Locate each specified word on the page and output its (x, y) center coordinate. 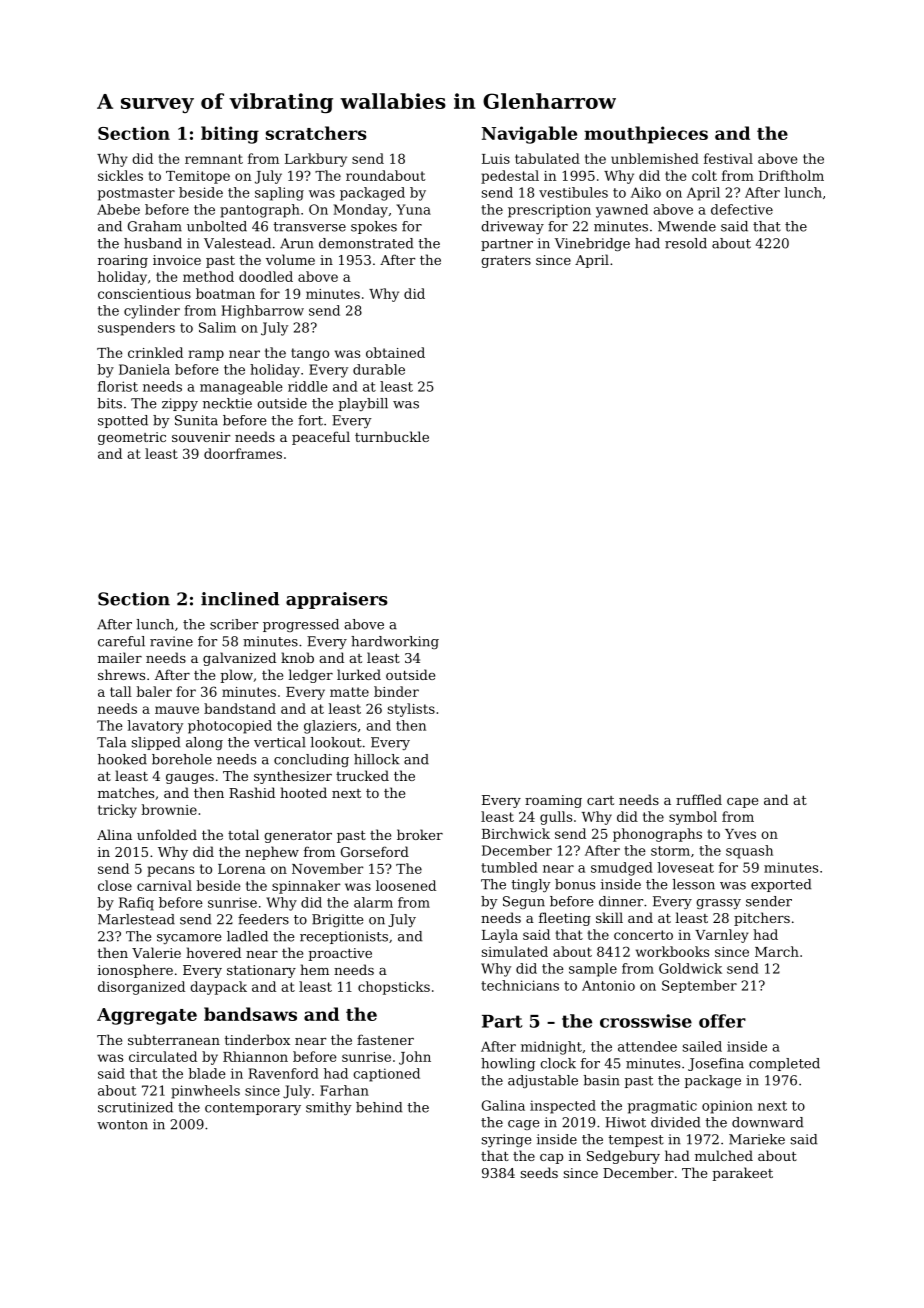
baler (154, 691)
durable (379, 369)
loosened (406, 885)
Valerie (156, 952)
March (777, 951)
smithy (329, 1108)
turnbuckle (392, 436)
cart (600, 800)
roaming (553, 801)
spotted (123, 421)
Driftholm (791, 175)
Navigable (529, 135)
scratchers (316, 133)
